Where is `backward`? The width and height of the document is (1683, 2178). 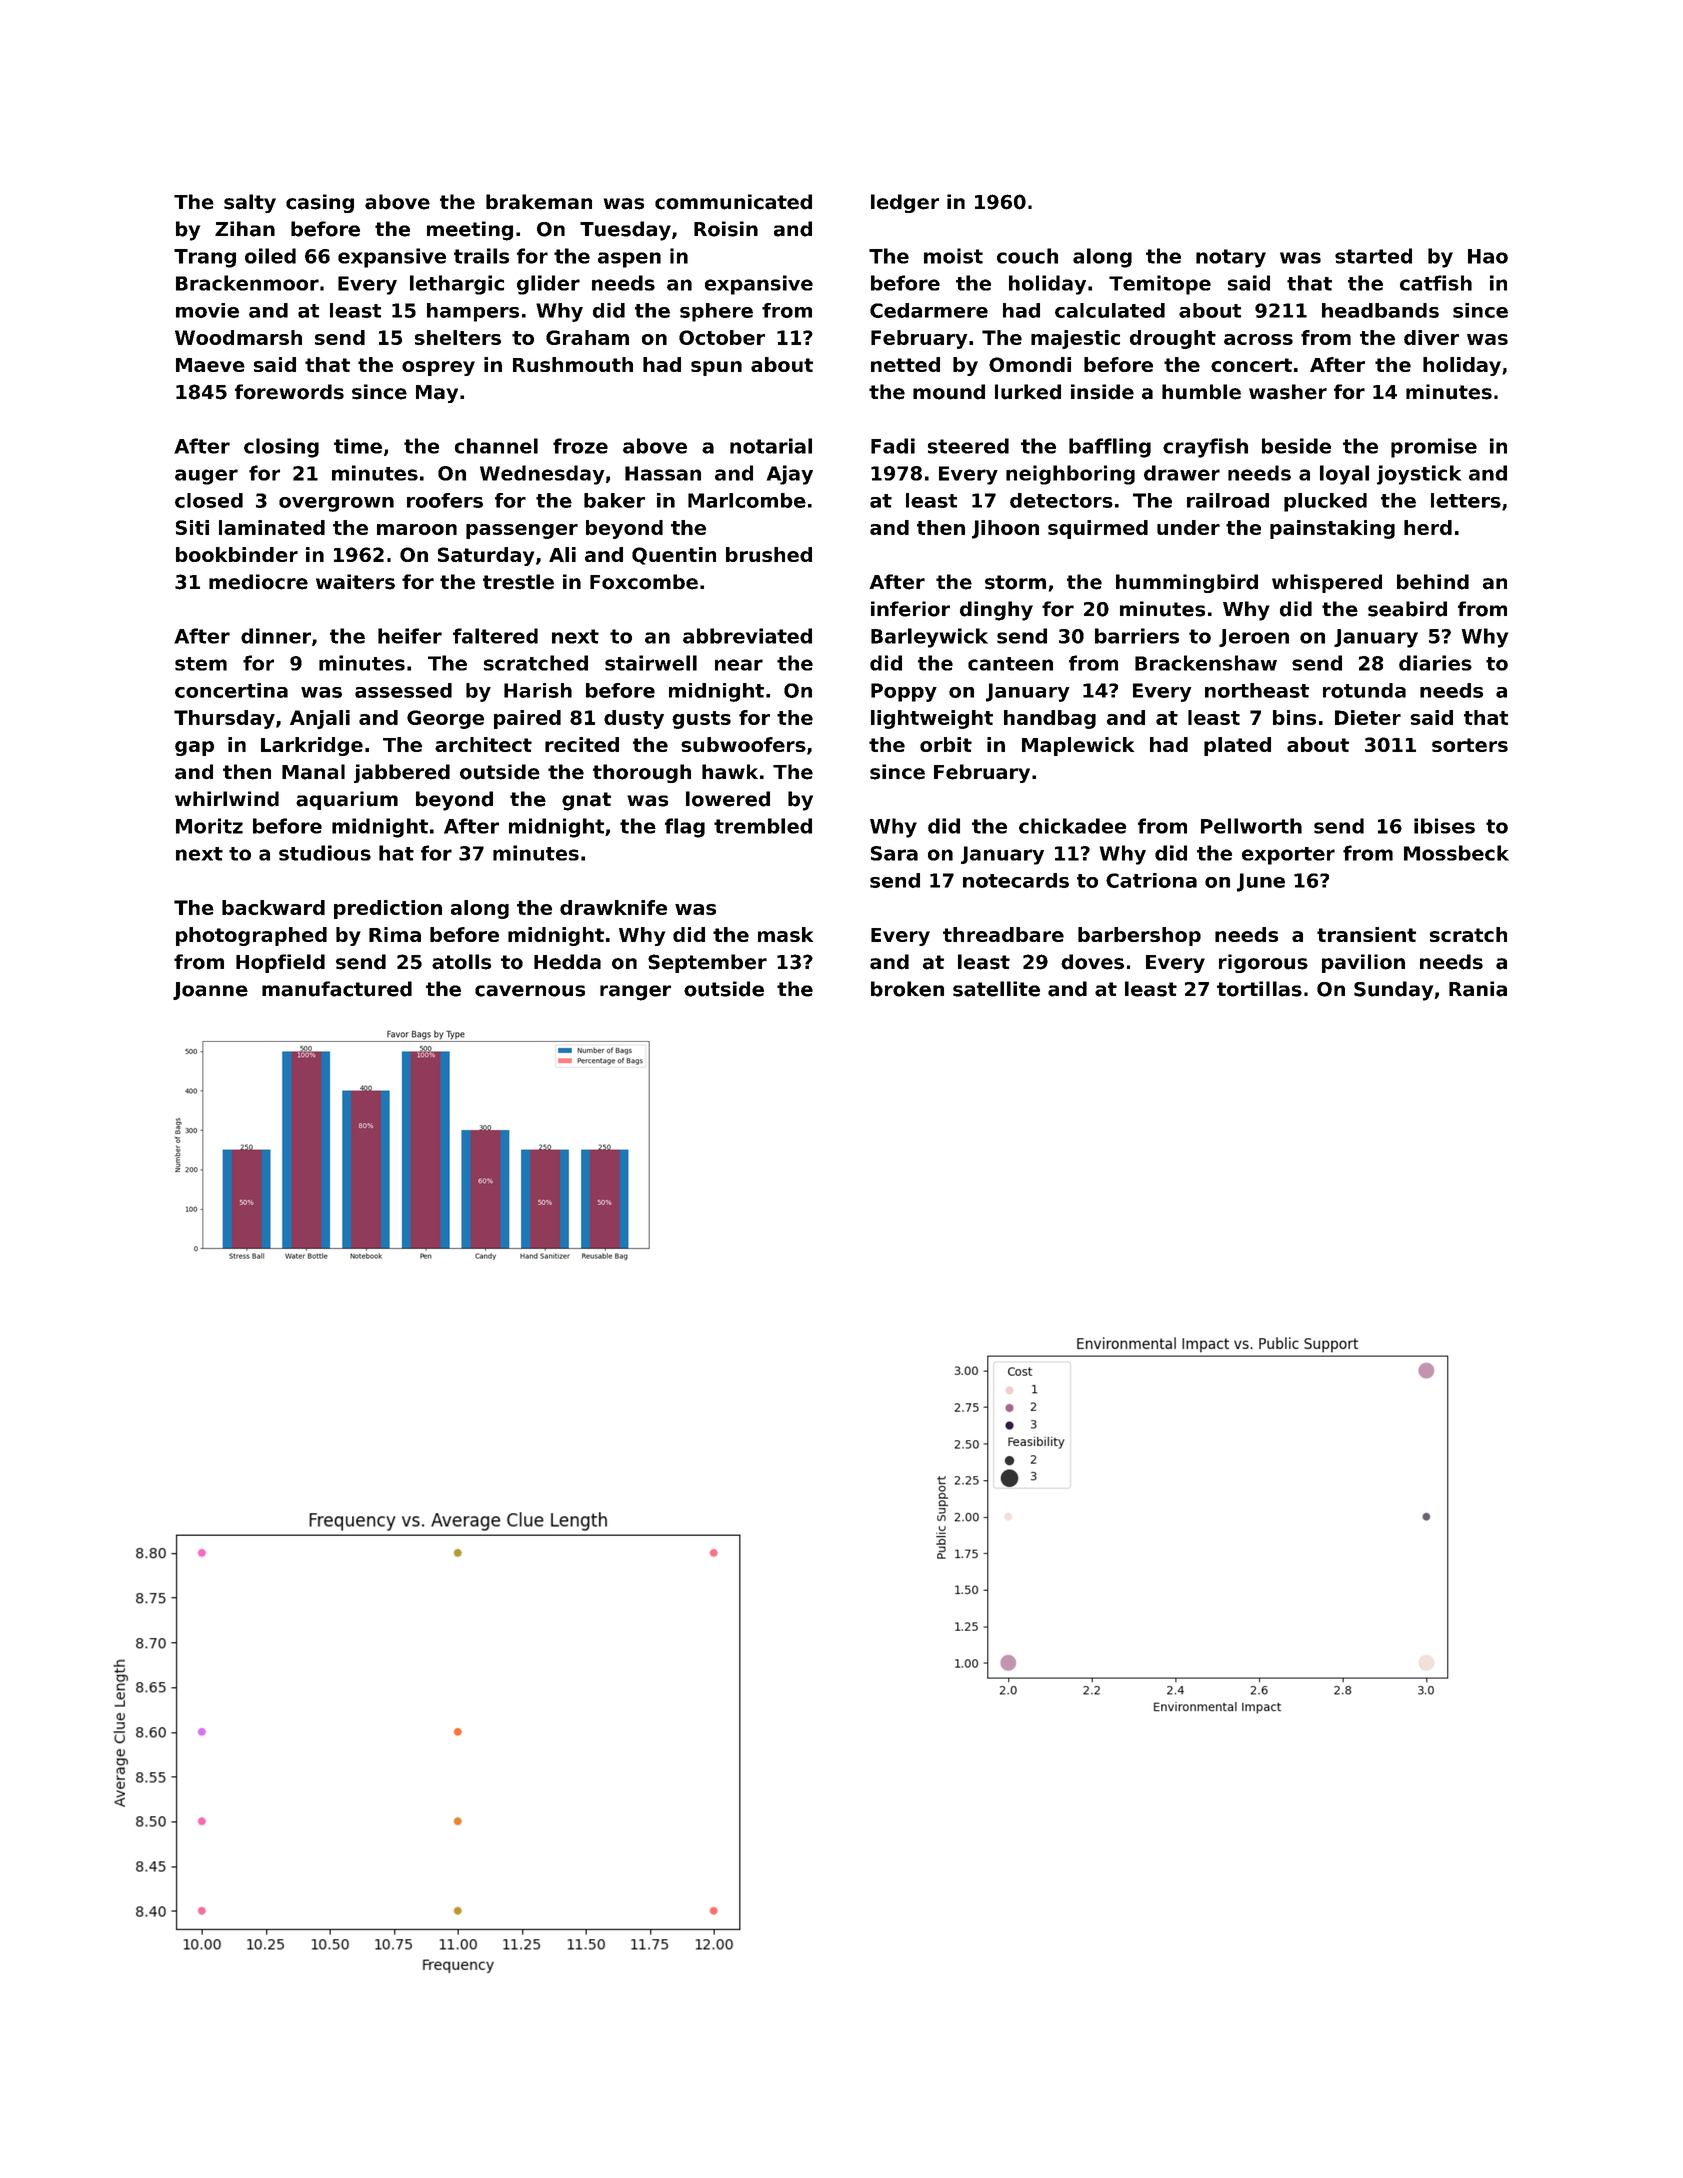 backward is located at coordinates (273, 907).
